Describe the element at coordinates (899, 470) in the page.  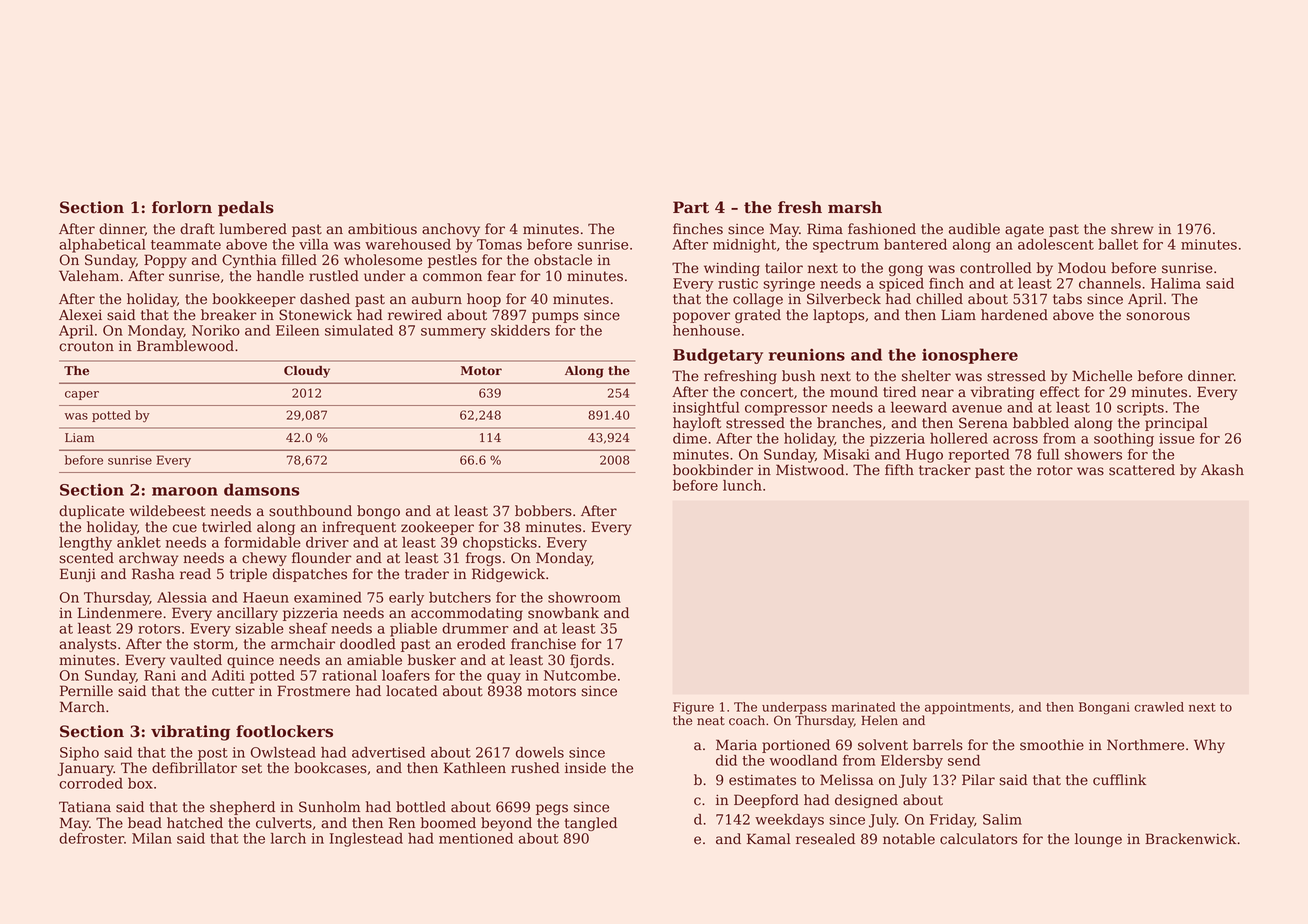
I see `fifth` at that location.
